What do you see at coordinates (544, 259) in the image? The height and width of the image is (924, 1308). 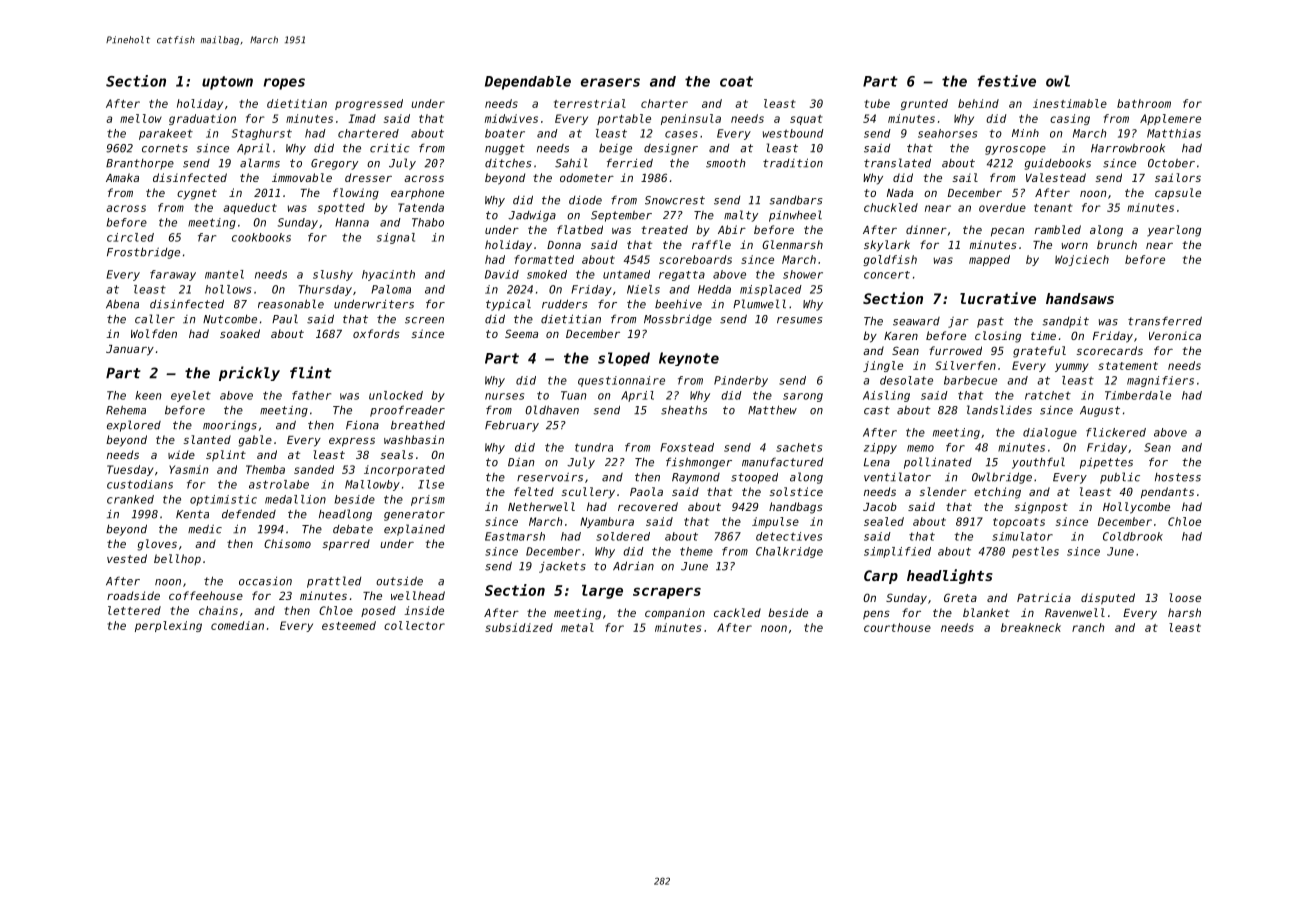 I see `formatted` at bounding box center [544, 259].
